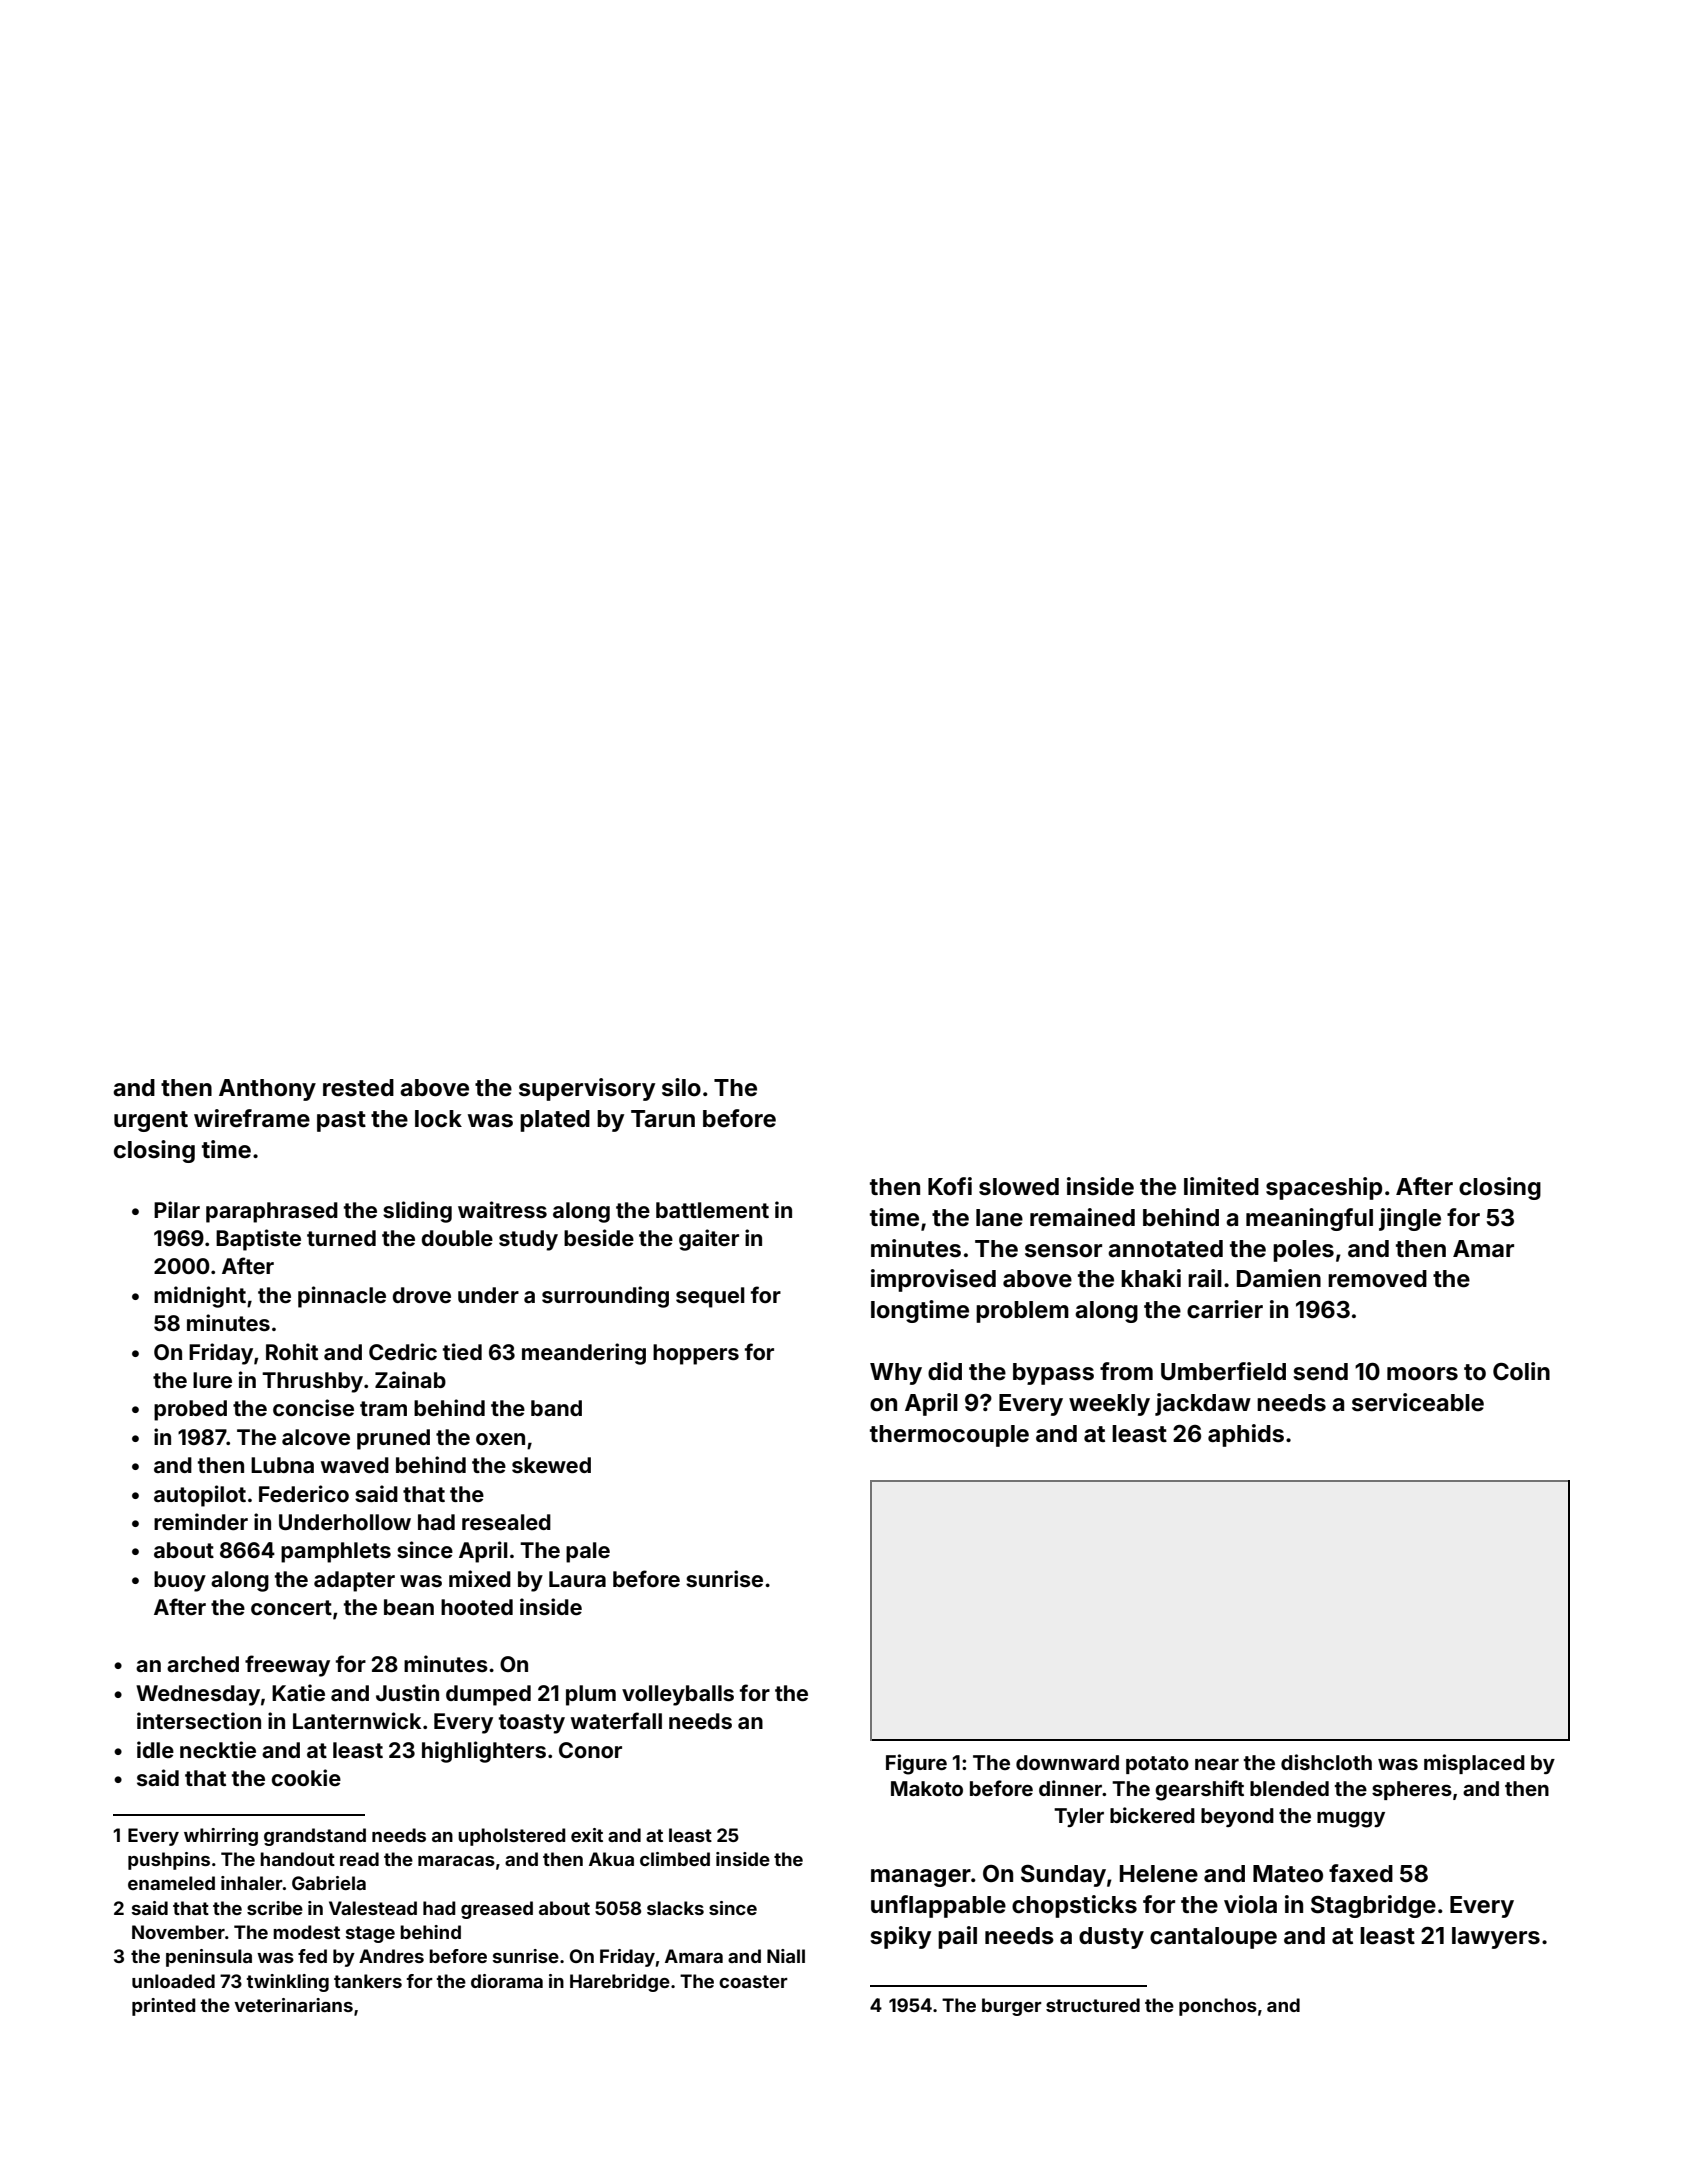 The image size is (1683, 2178). What do you see at coordinates (999, 1218) in the screenshot?
I see `lane` at bounding box center [999, 1218].
